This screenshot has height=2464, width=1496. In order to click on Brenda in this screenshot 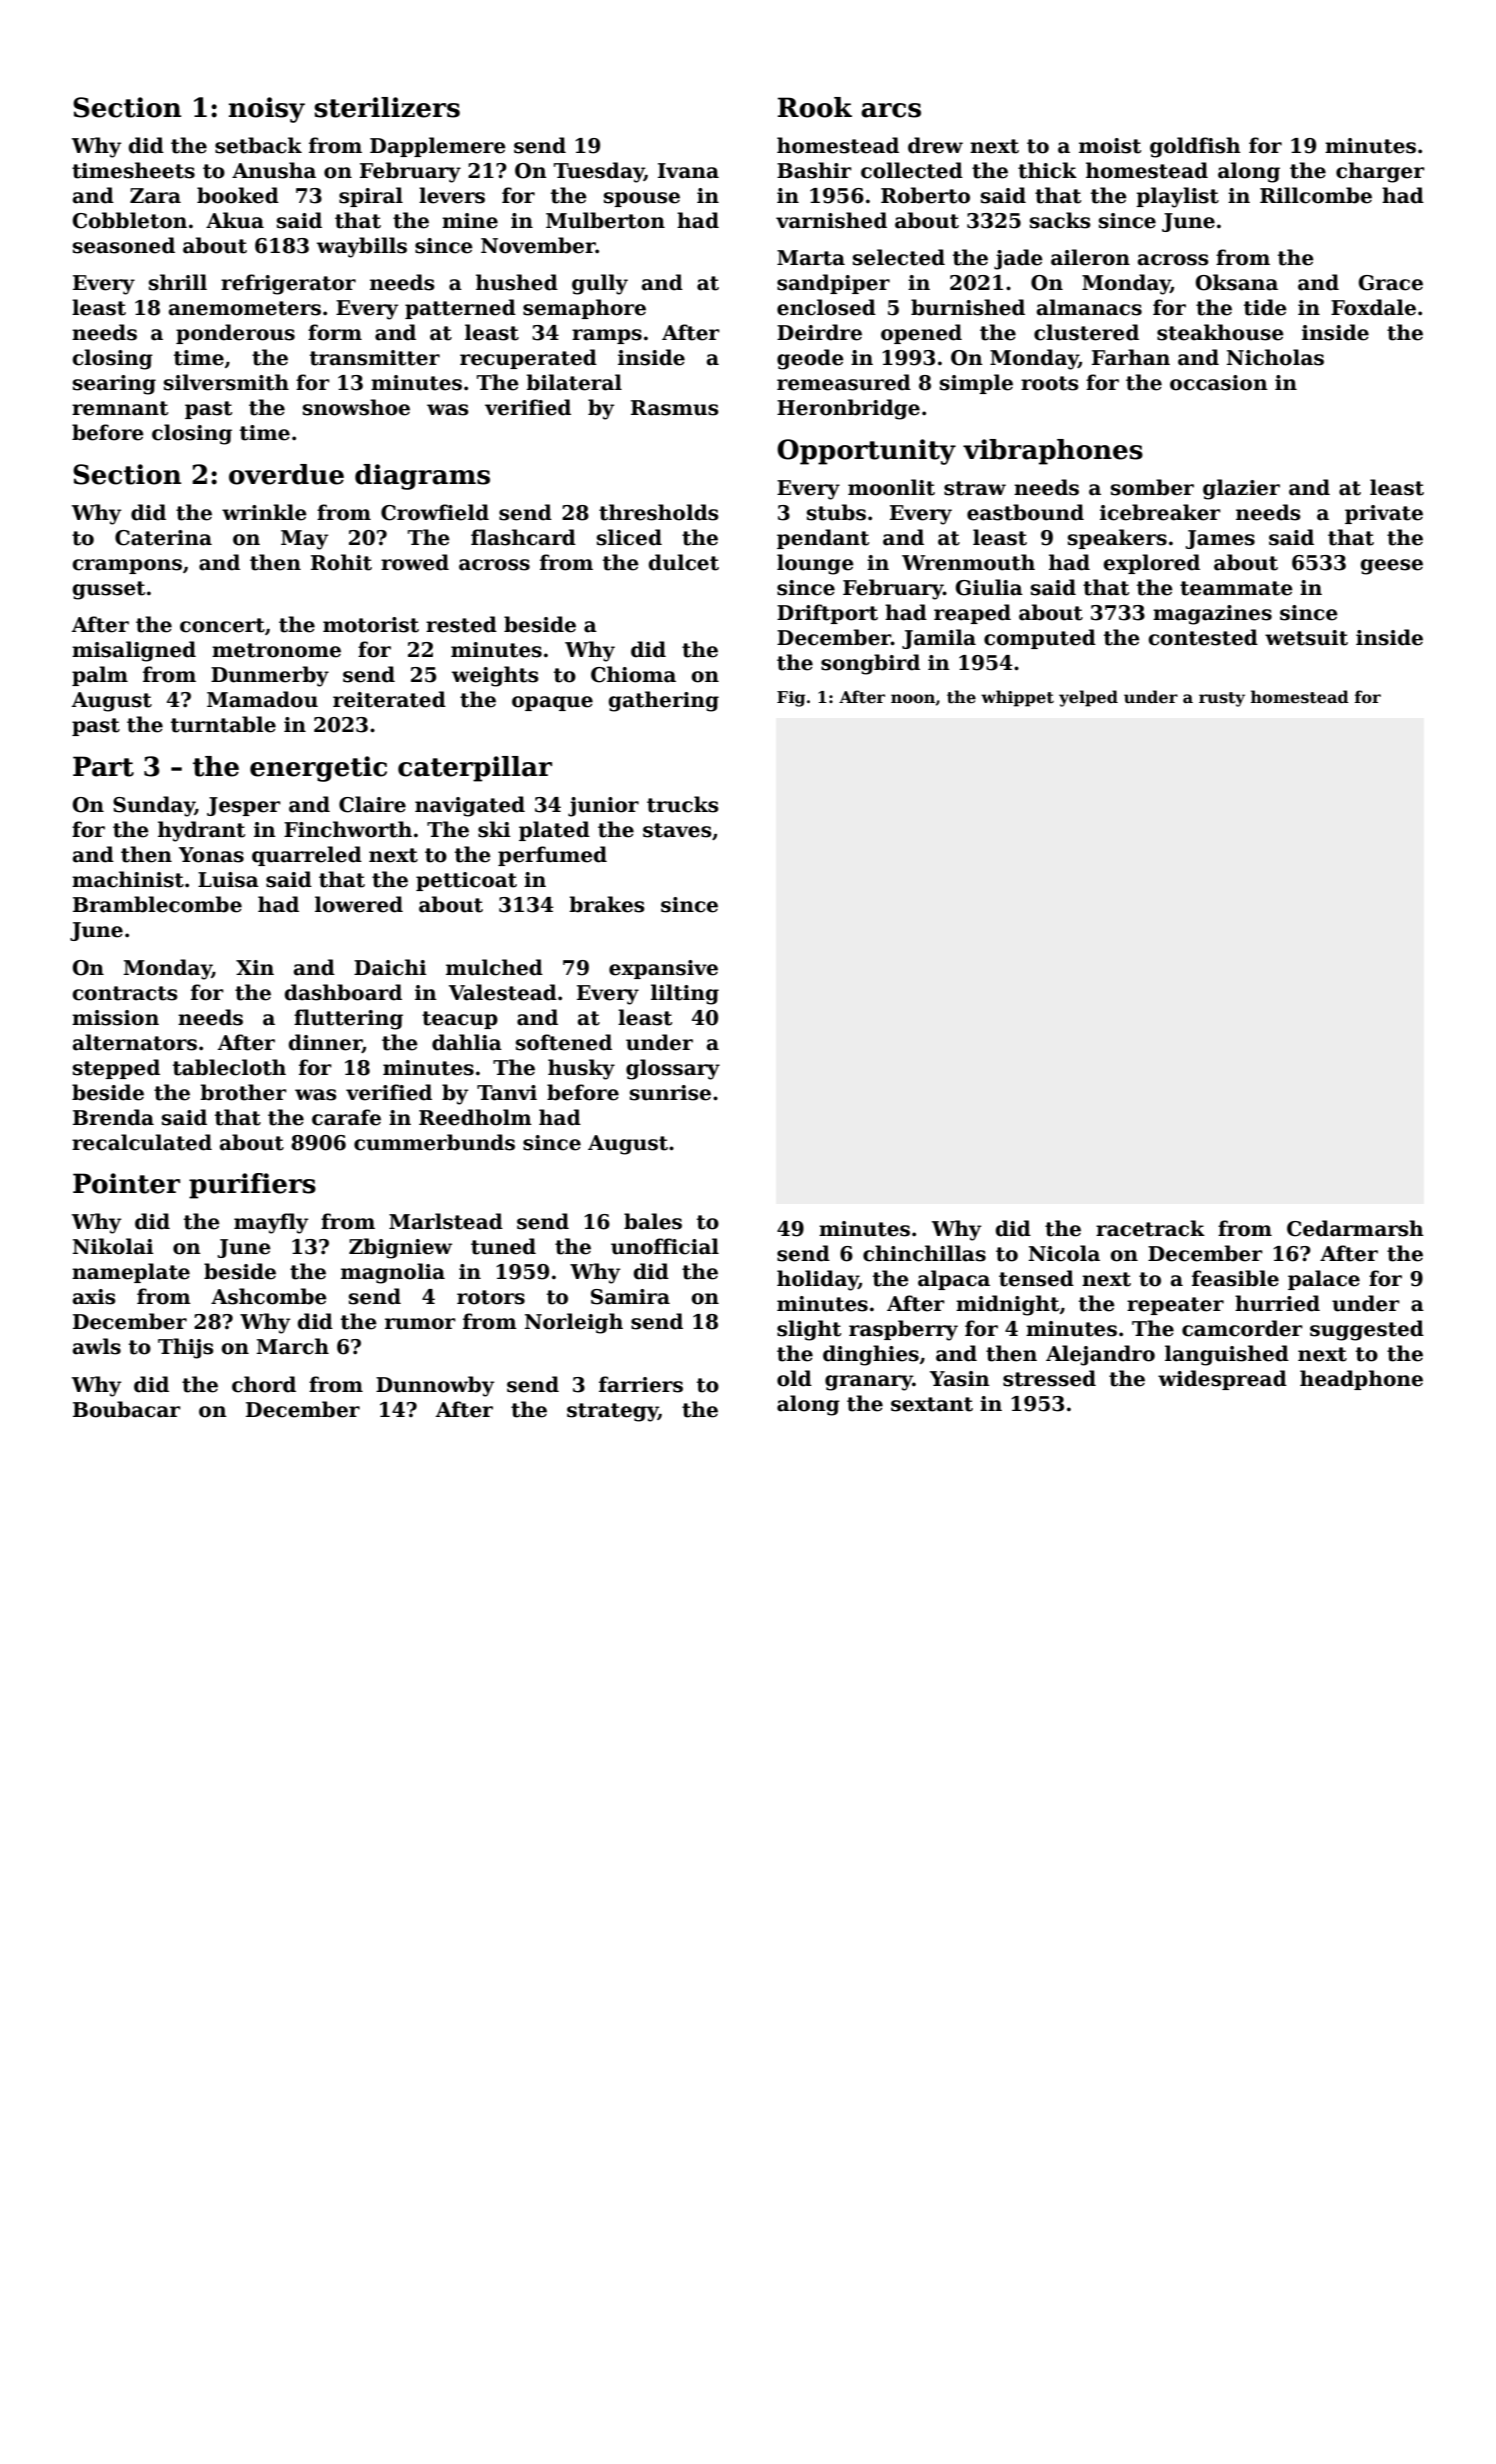, I will do `click(113, 1117)`.
